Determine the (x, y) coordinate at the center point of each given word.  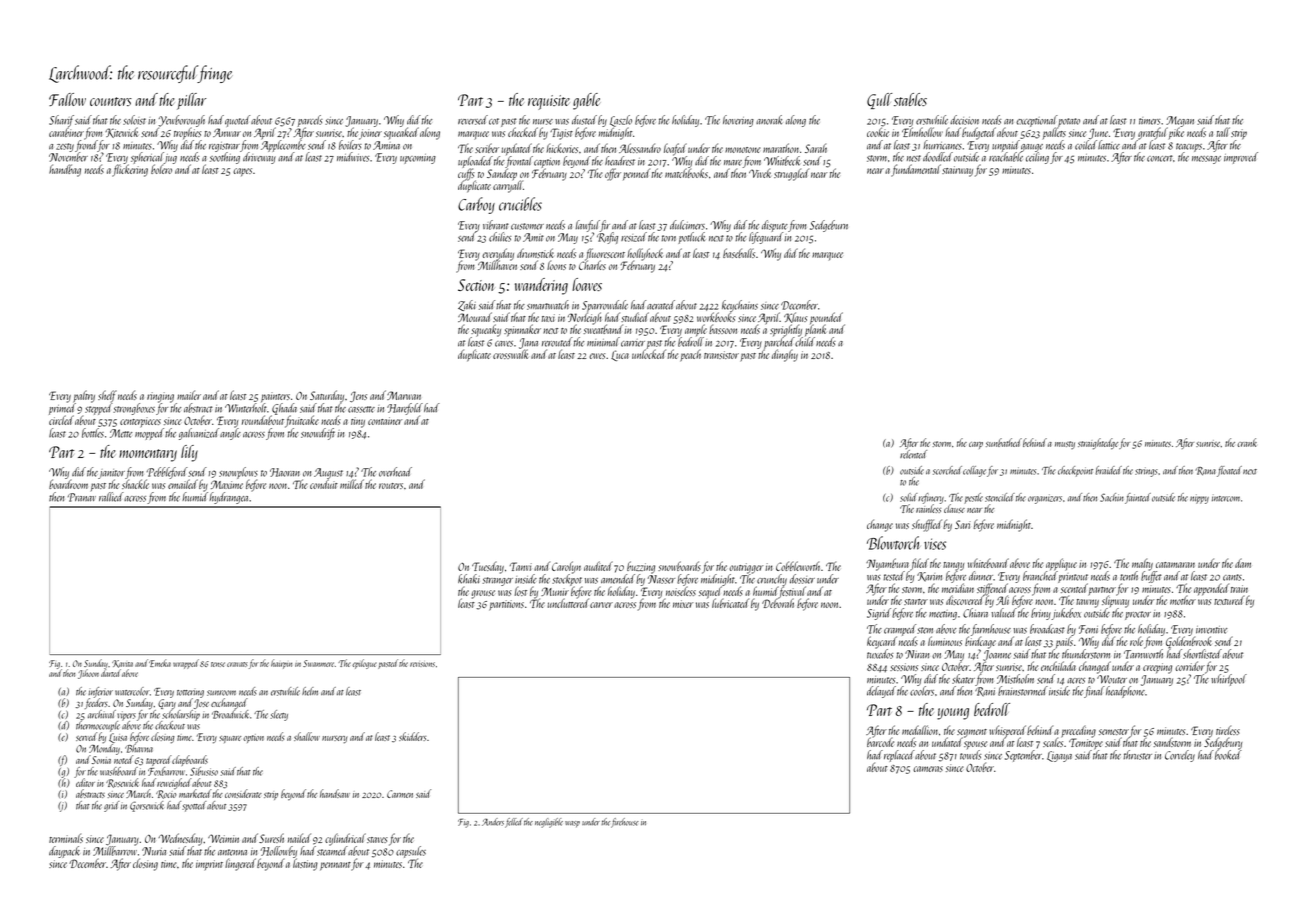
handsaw (335, 793)
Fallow (67, 99)
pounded (827, 318)
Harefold (405, 409)
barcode (880, 742)
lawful (588, 226)
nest (914, 158)
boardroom (68, 484)
